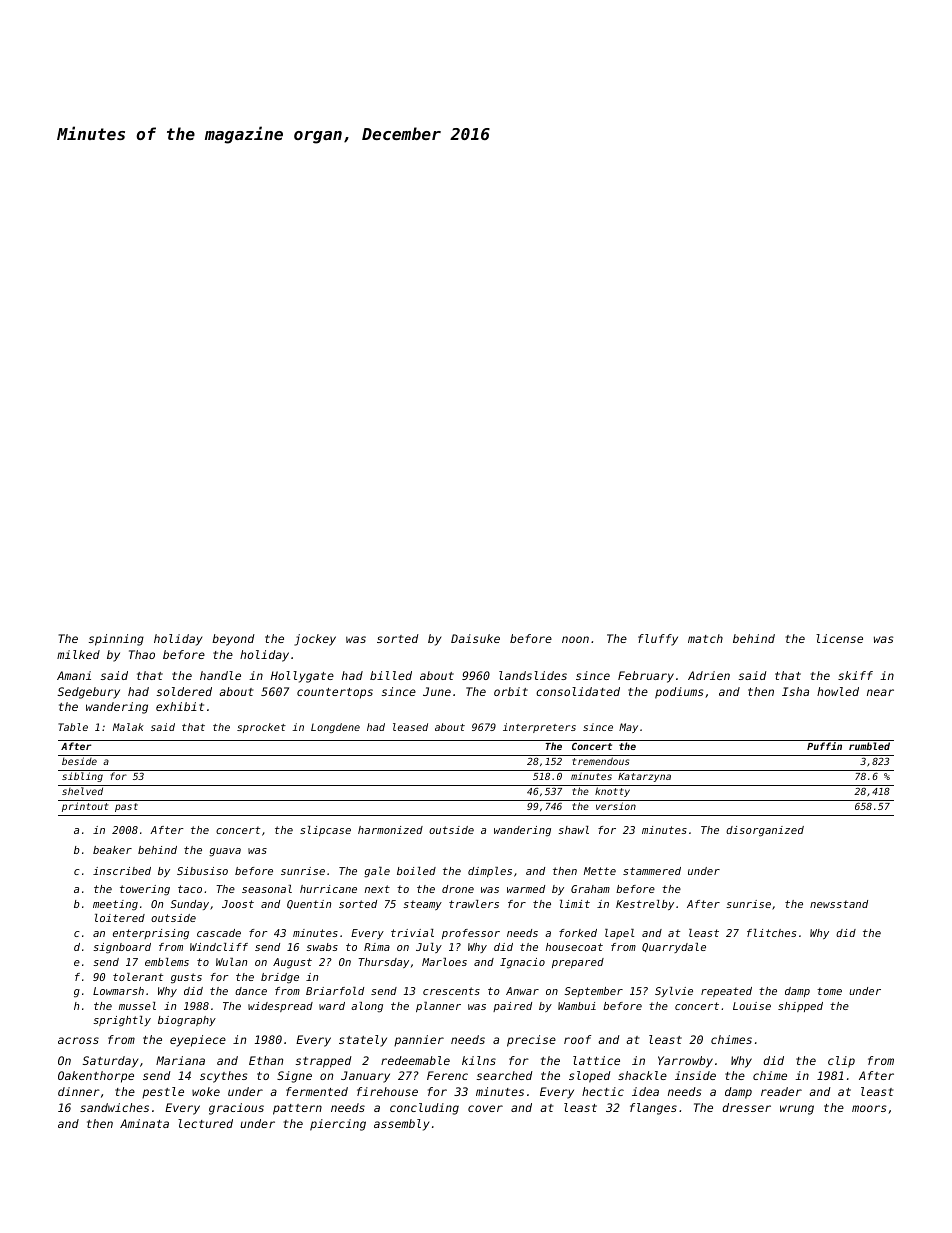  What do you see at coordinates (377, 889) in the screenshot?
I see `next` at bounding box center [377, 889].
